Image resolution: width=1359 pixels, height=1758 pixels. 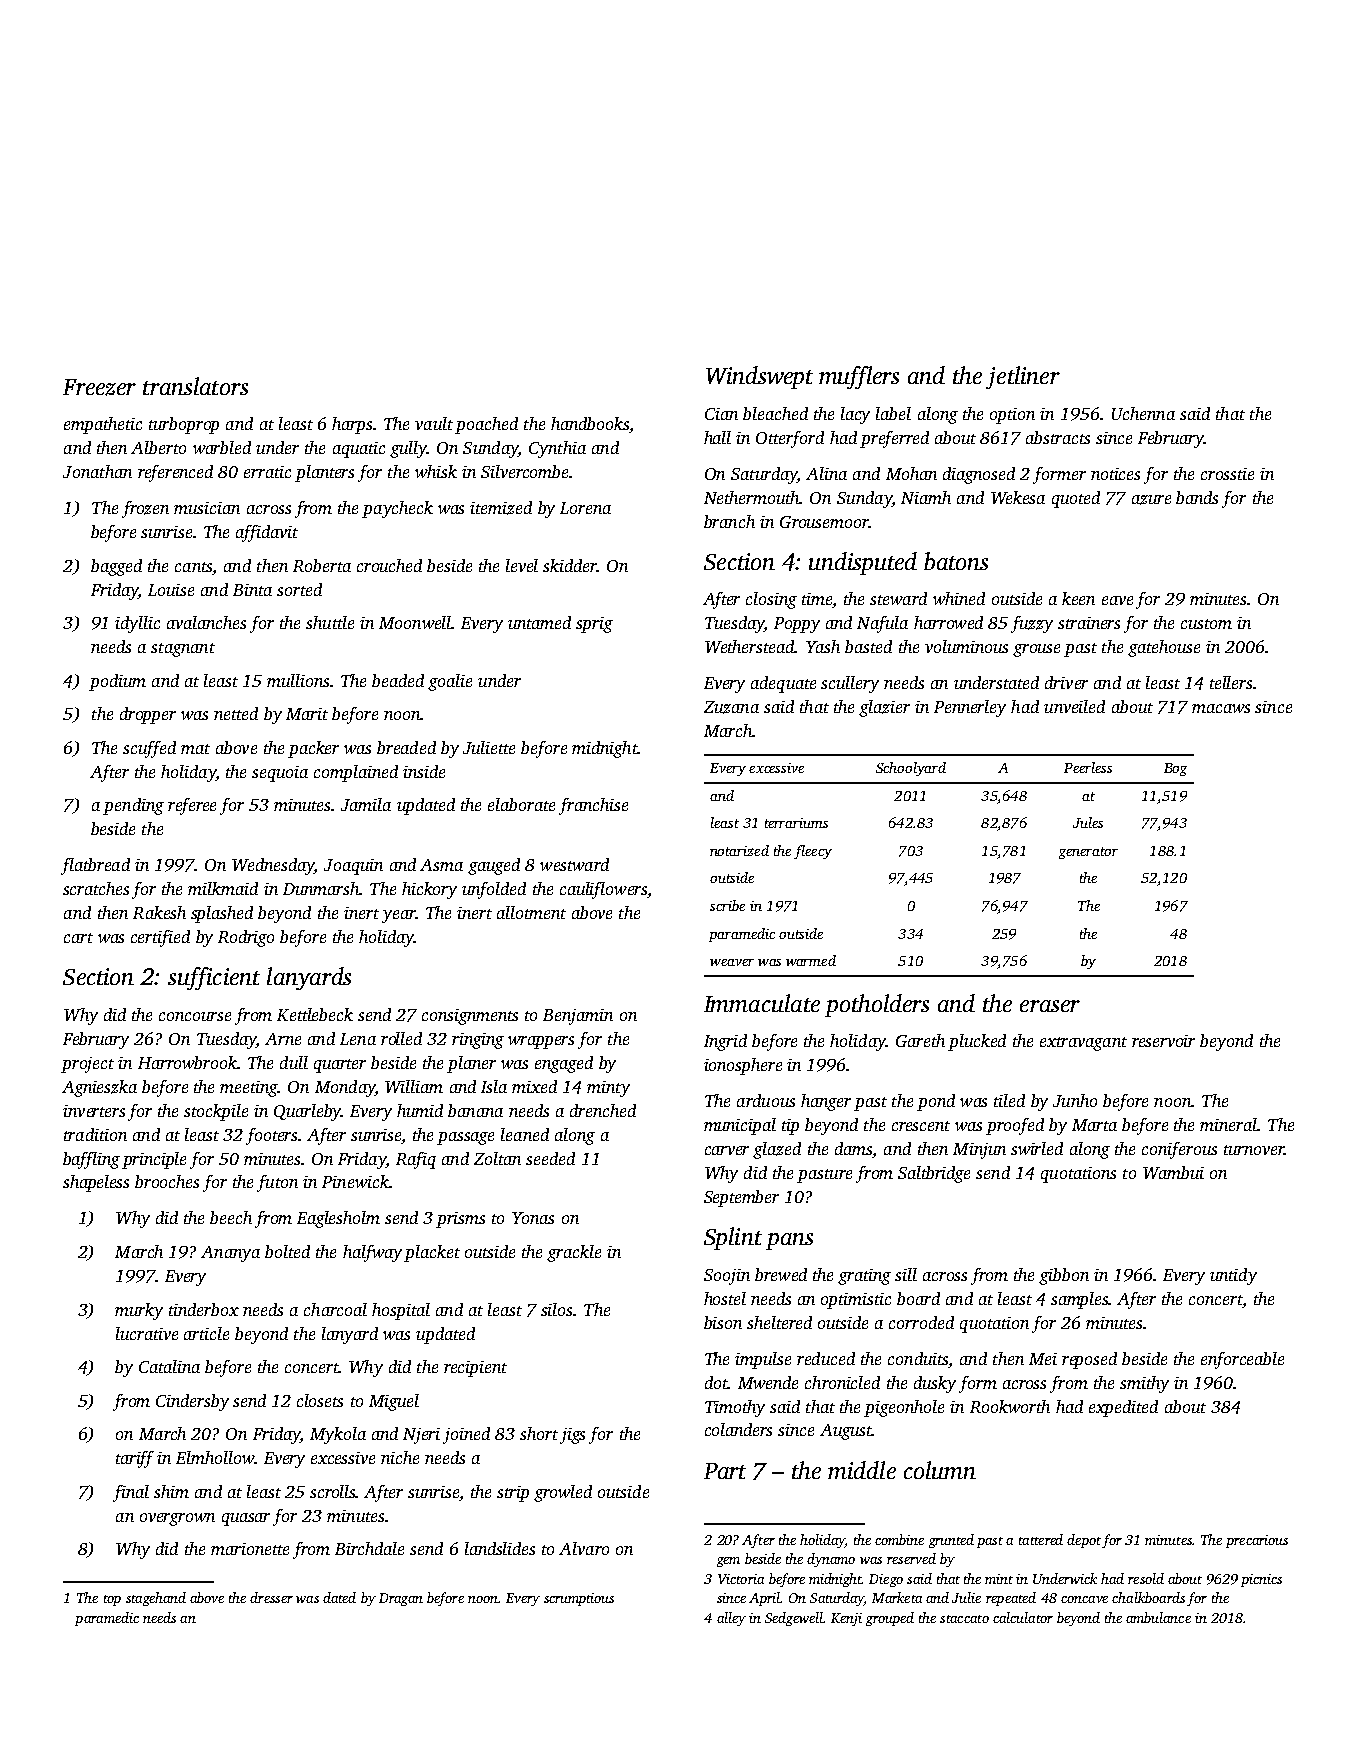 What do you see at coordinates (335, 1309) in the screenshot?
I see `charcoal` at bounding box center [335, 1309].
